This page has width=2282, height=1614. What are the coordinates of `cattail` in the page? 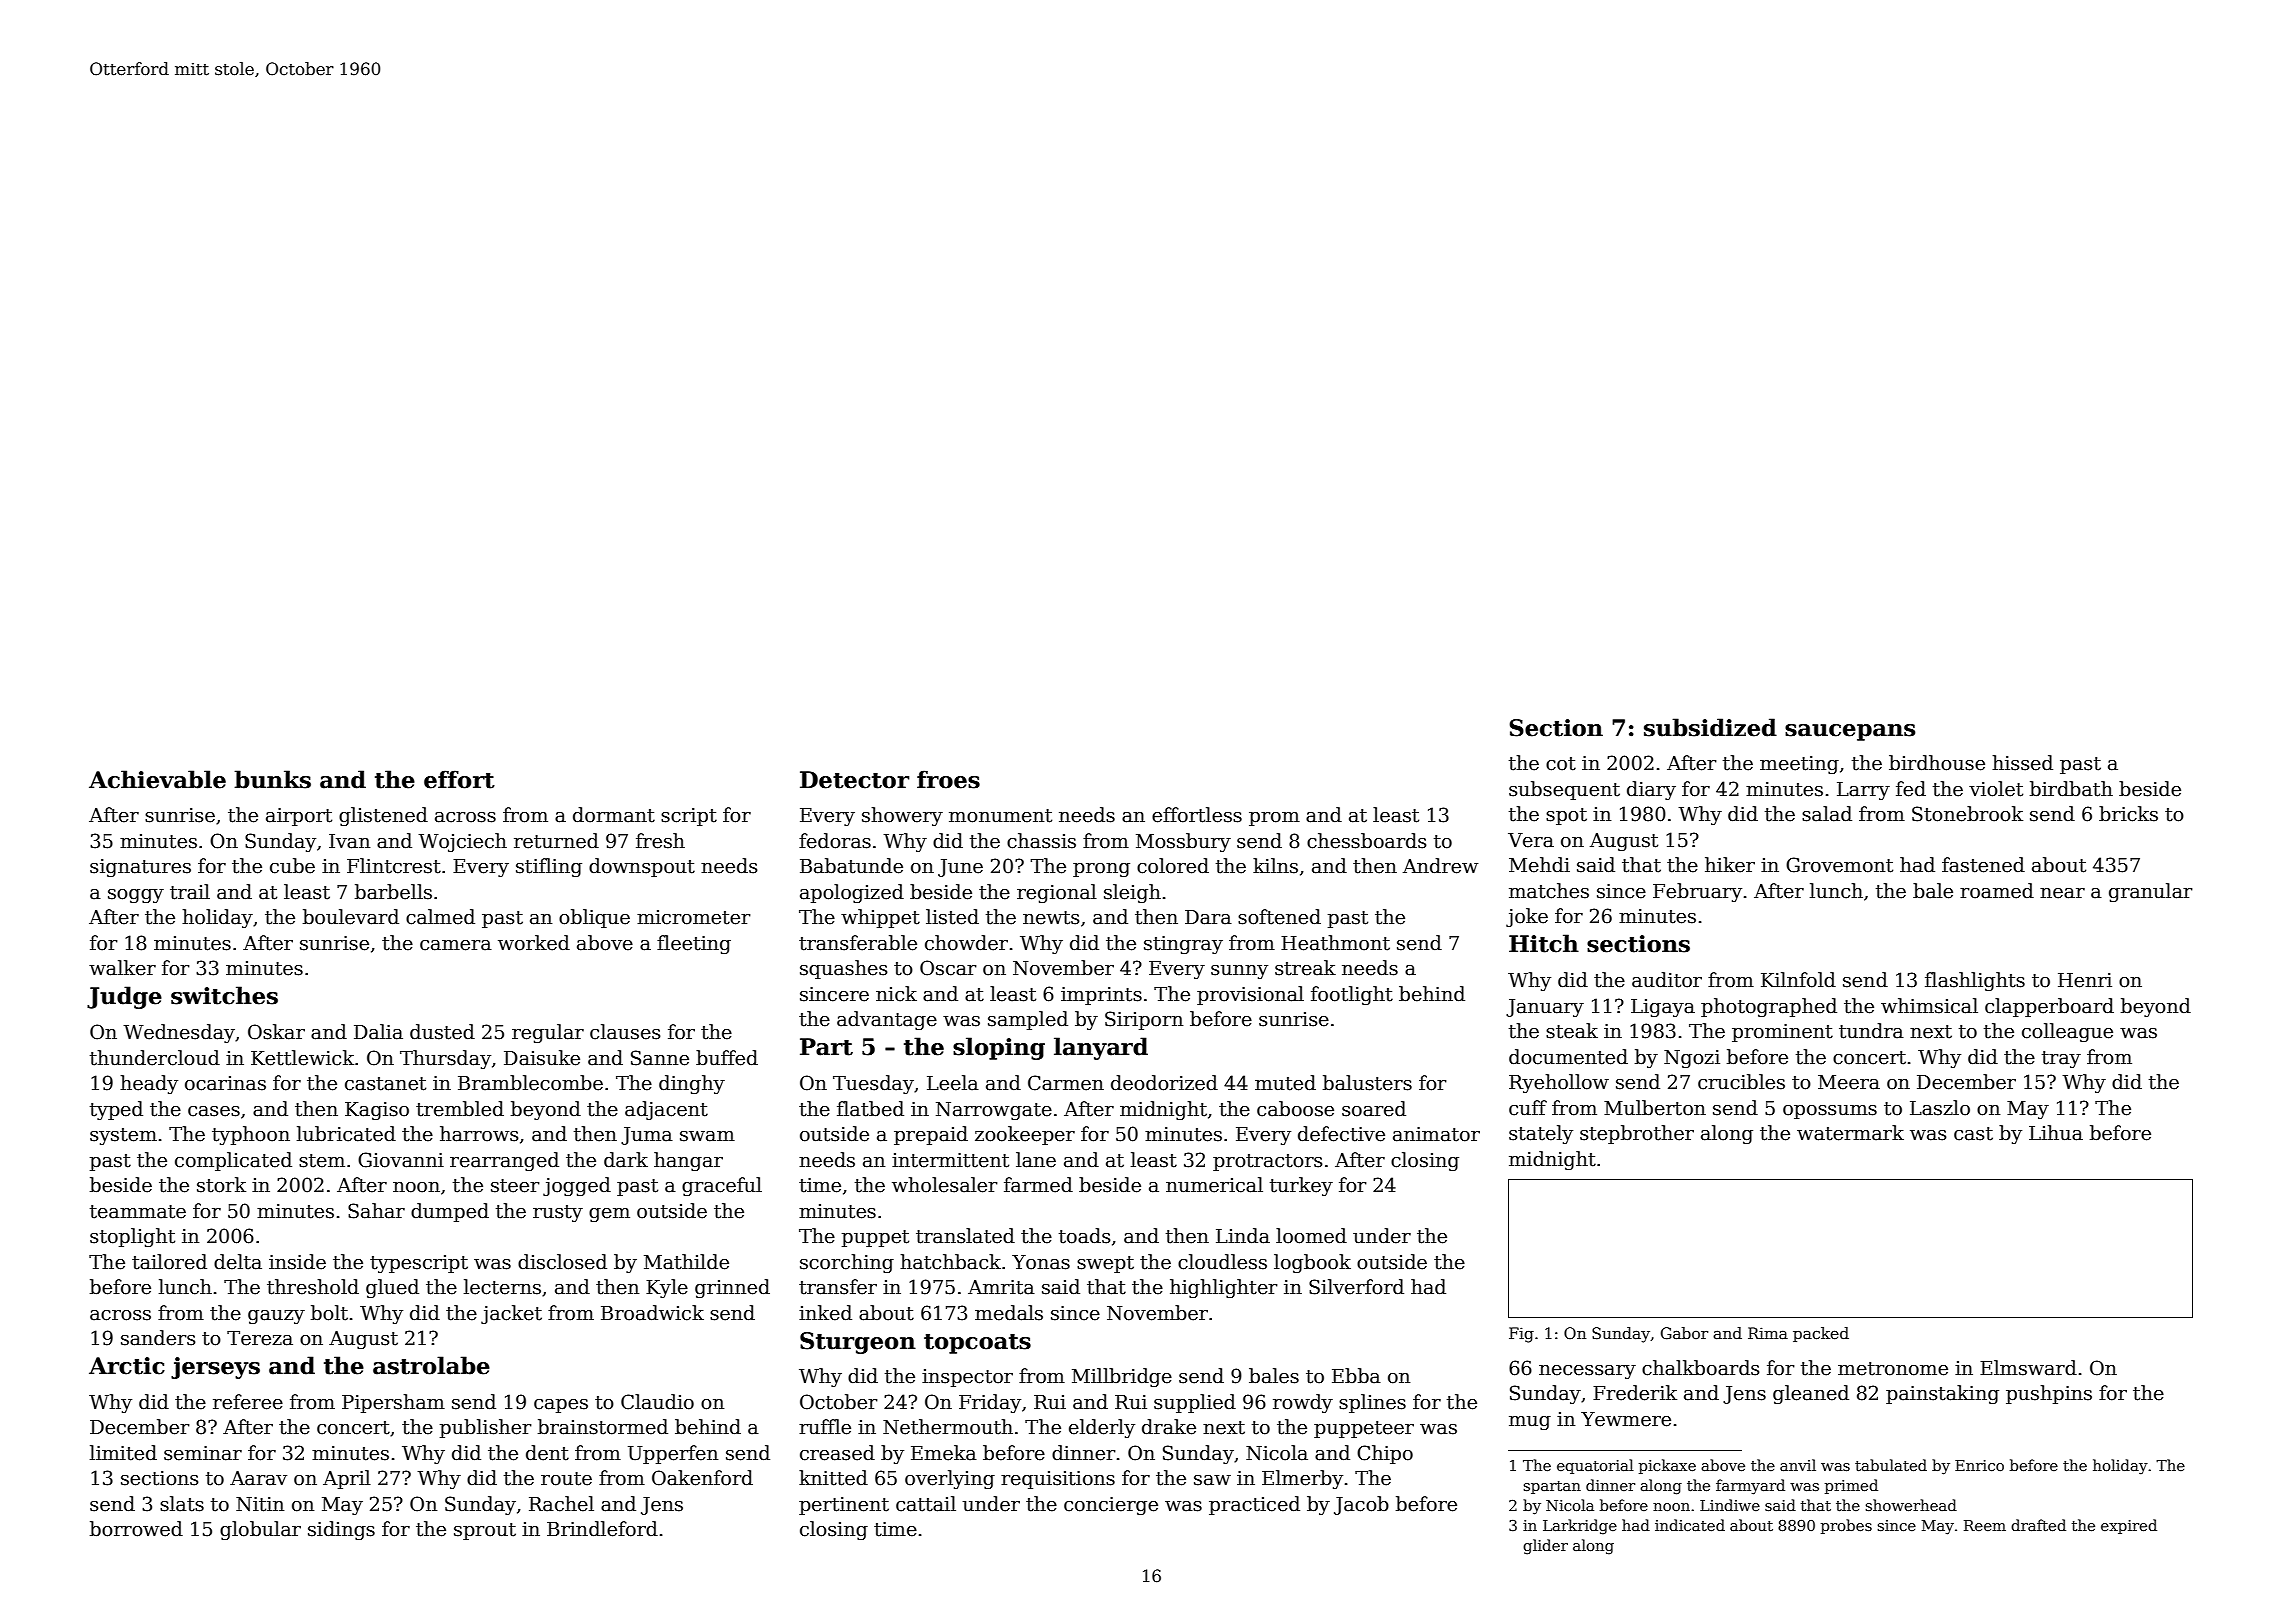 It's located at (926, 1504).
